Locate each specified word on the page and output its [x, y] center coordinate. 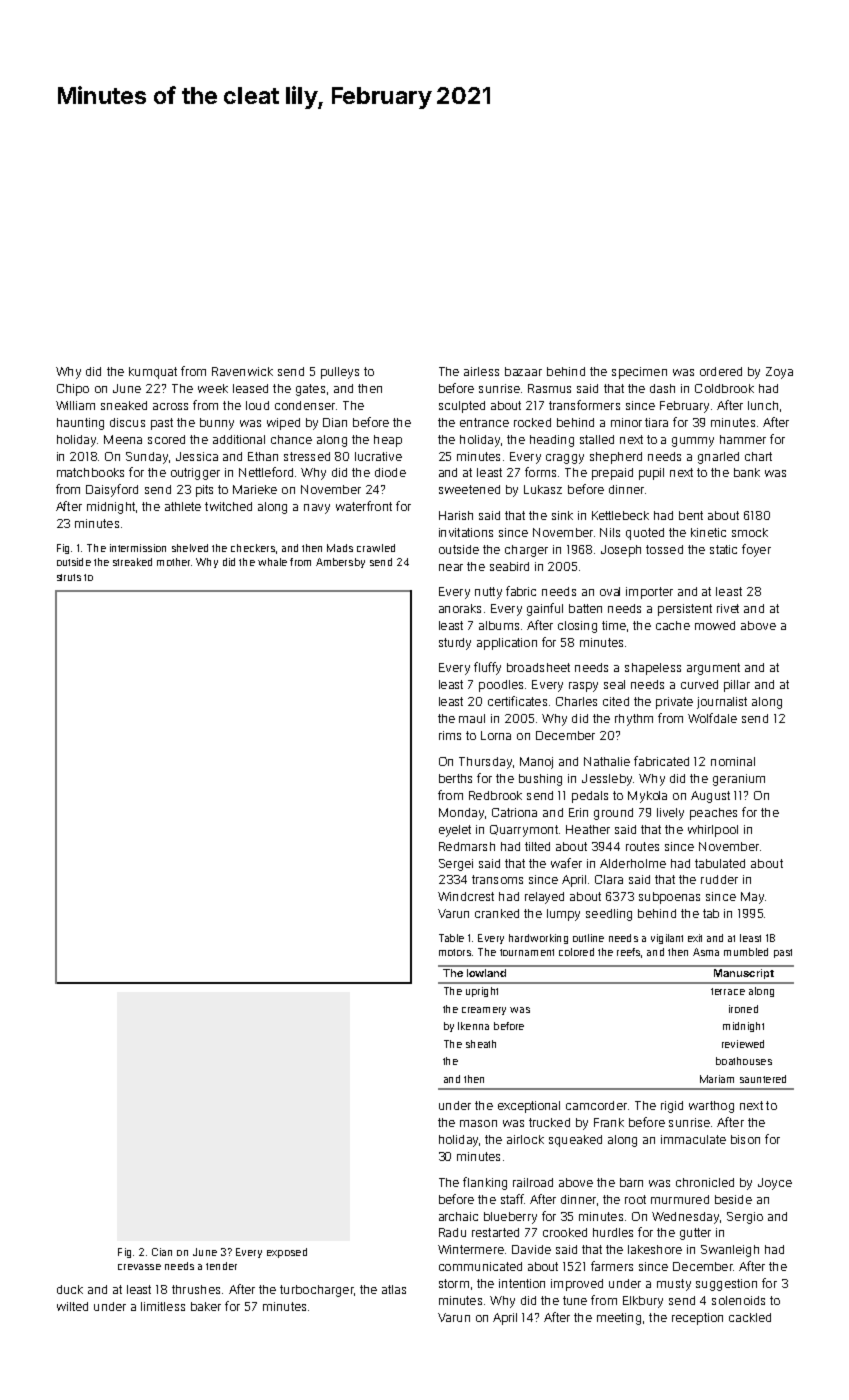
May [752, 898]
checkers [253, 548]
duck [70, 1289]
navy [317, 509]
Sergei [456, 865]
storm [454, 1283]
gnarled [718, 458]
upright [482, 992]
